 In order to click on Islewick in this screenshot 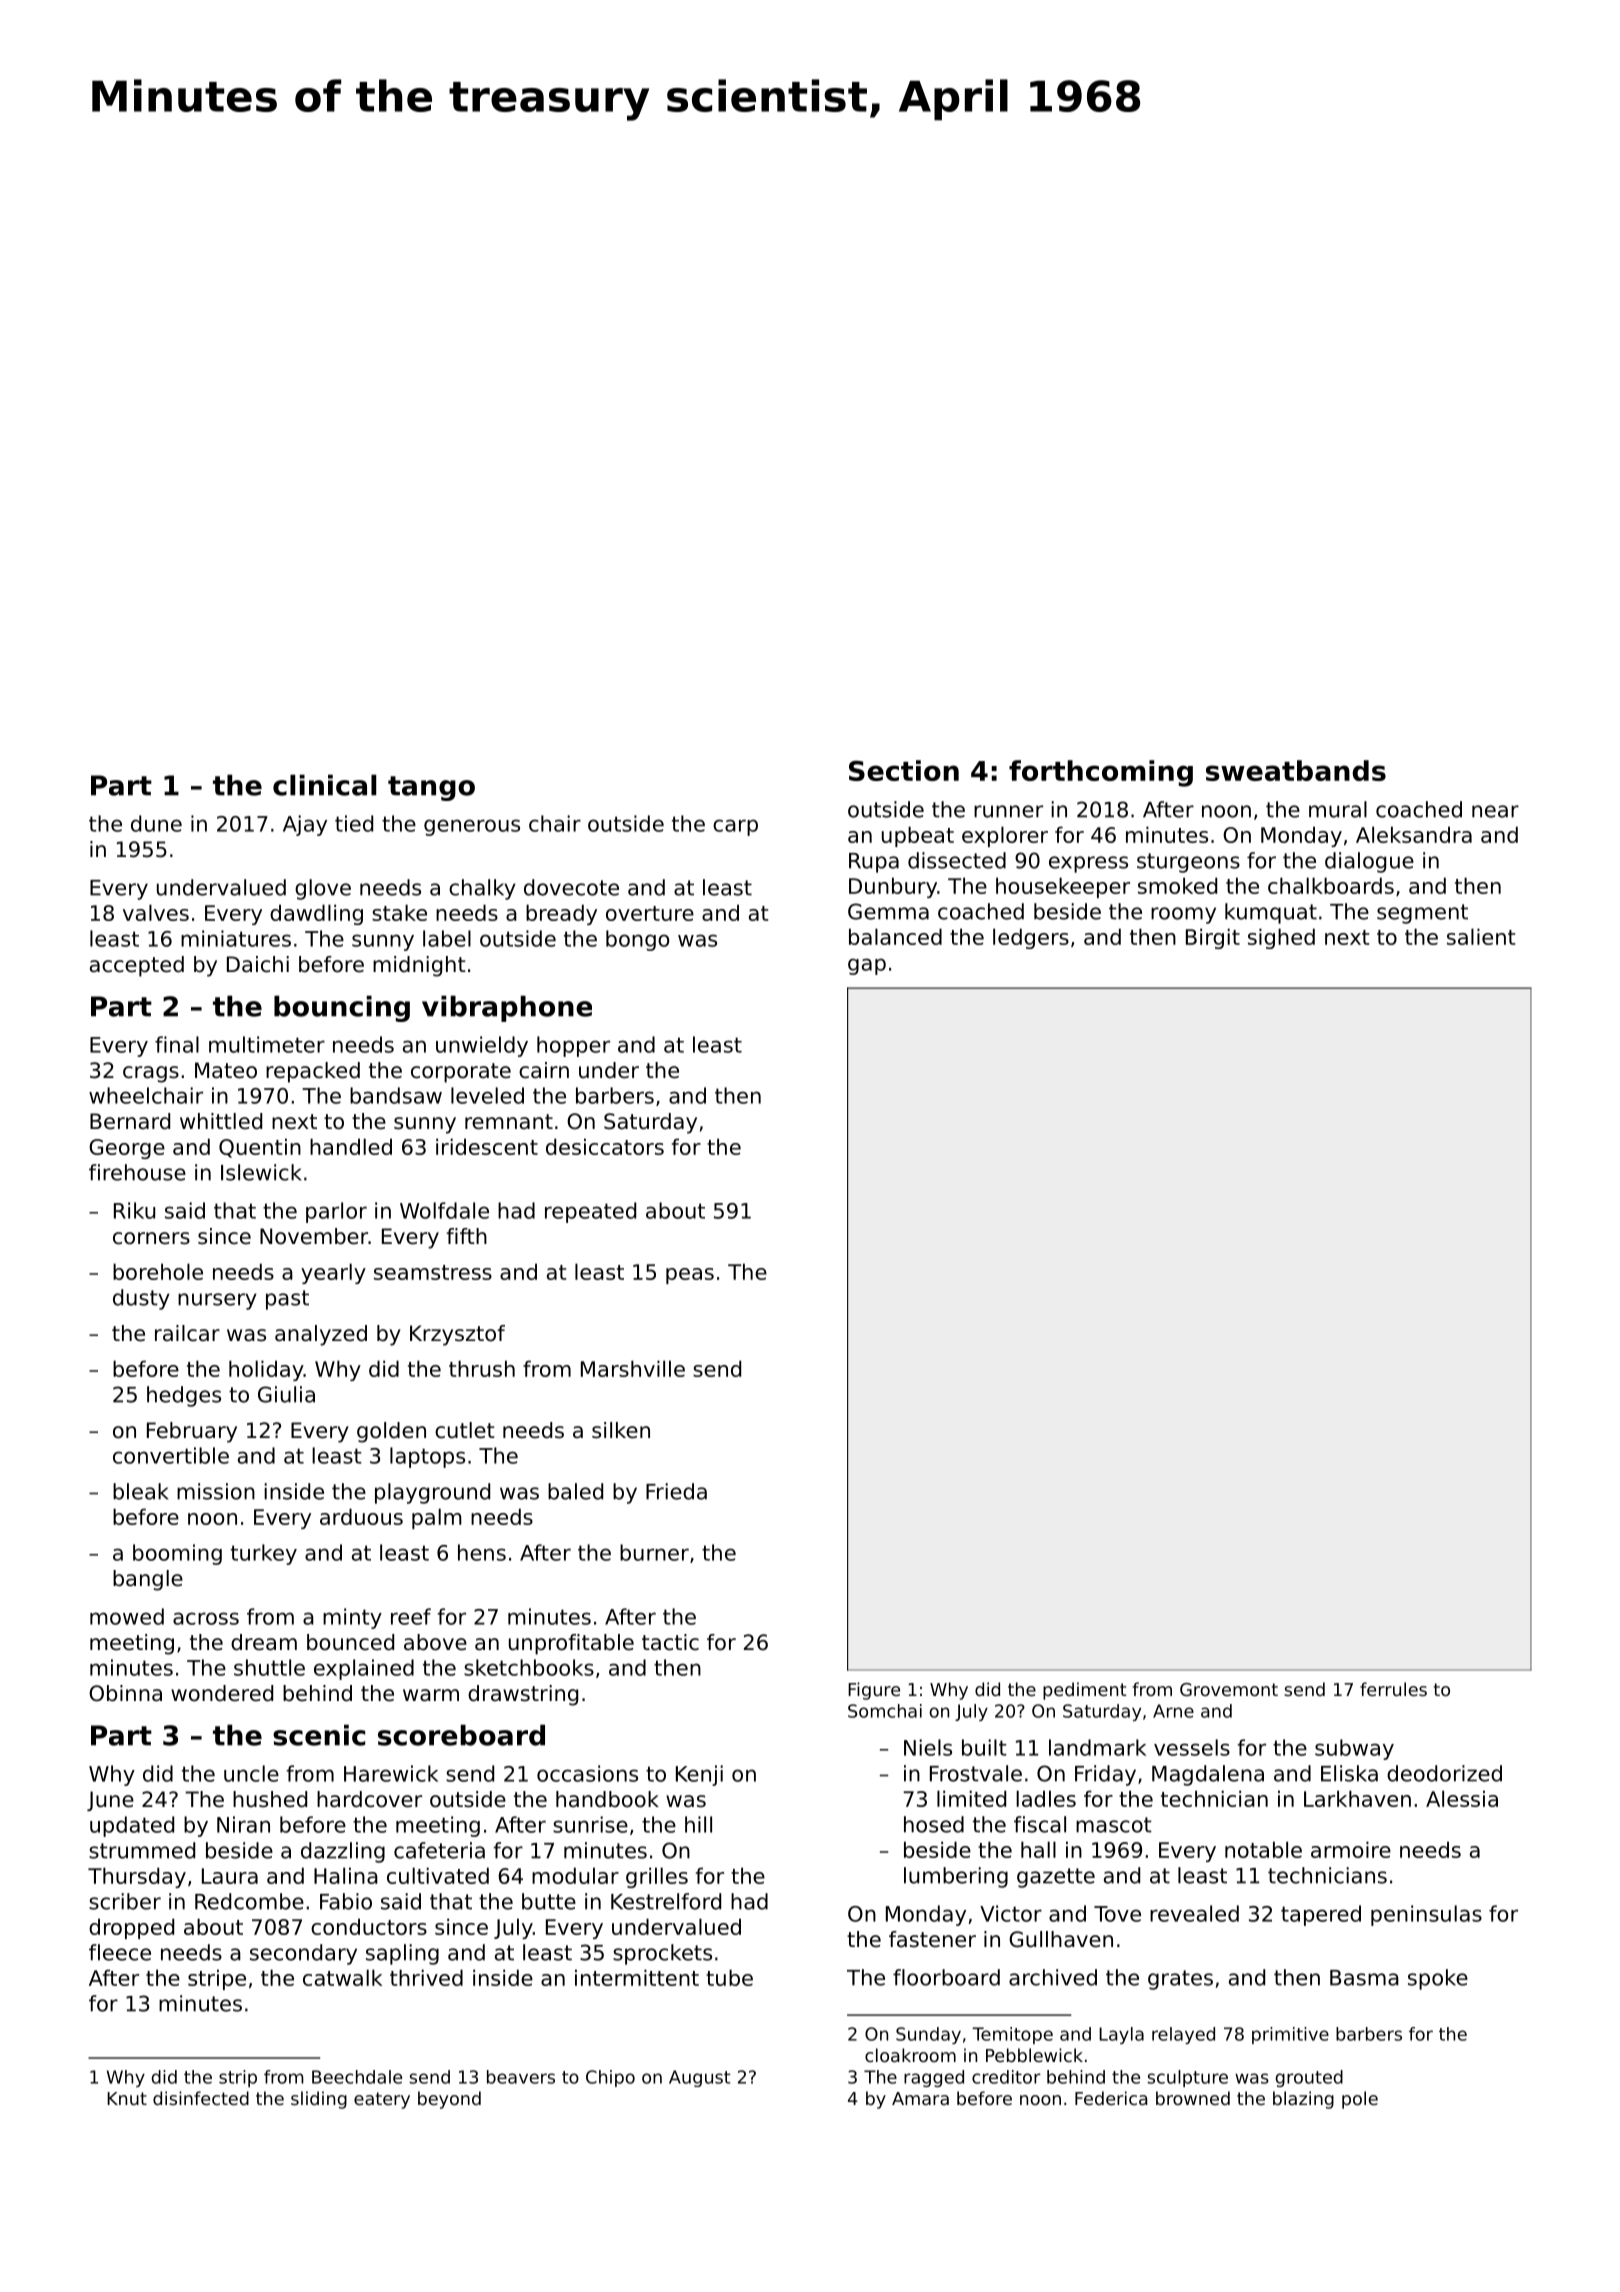, I will do `click(261, 1172)`.
